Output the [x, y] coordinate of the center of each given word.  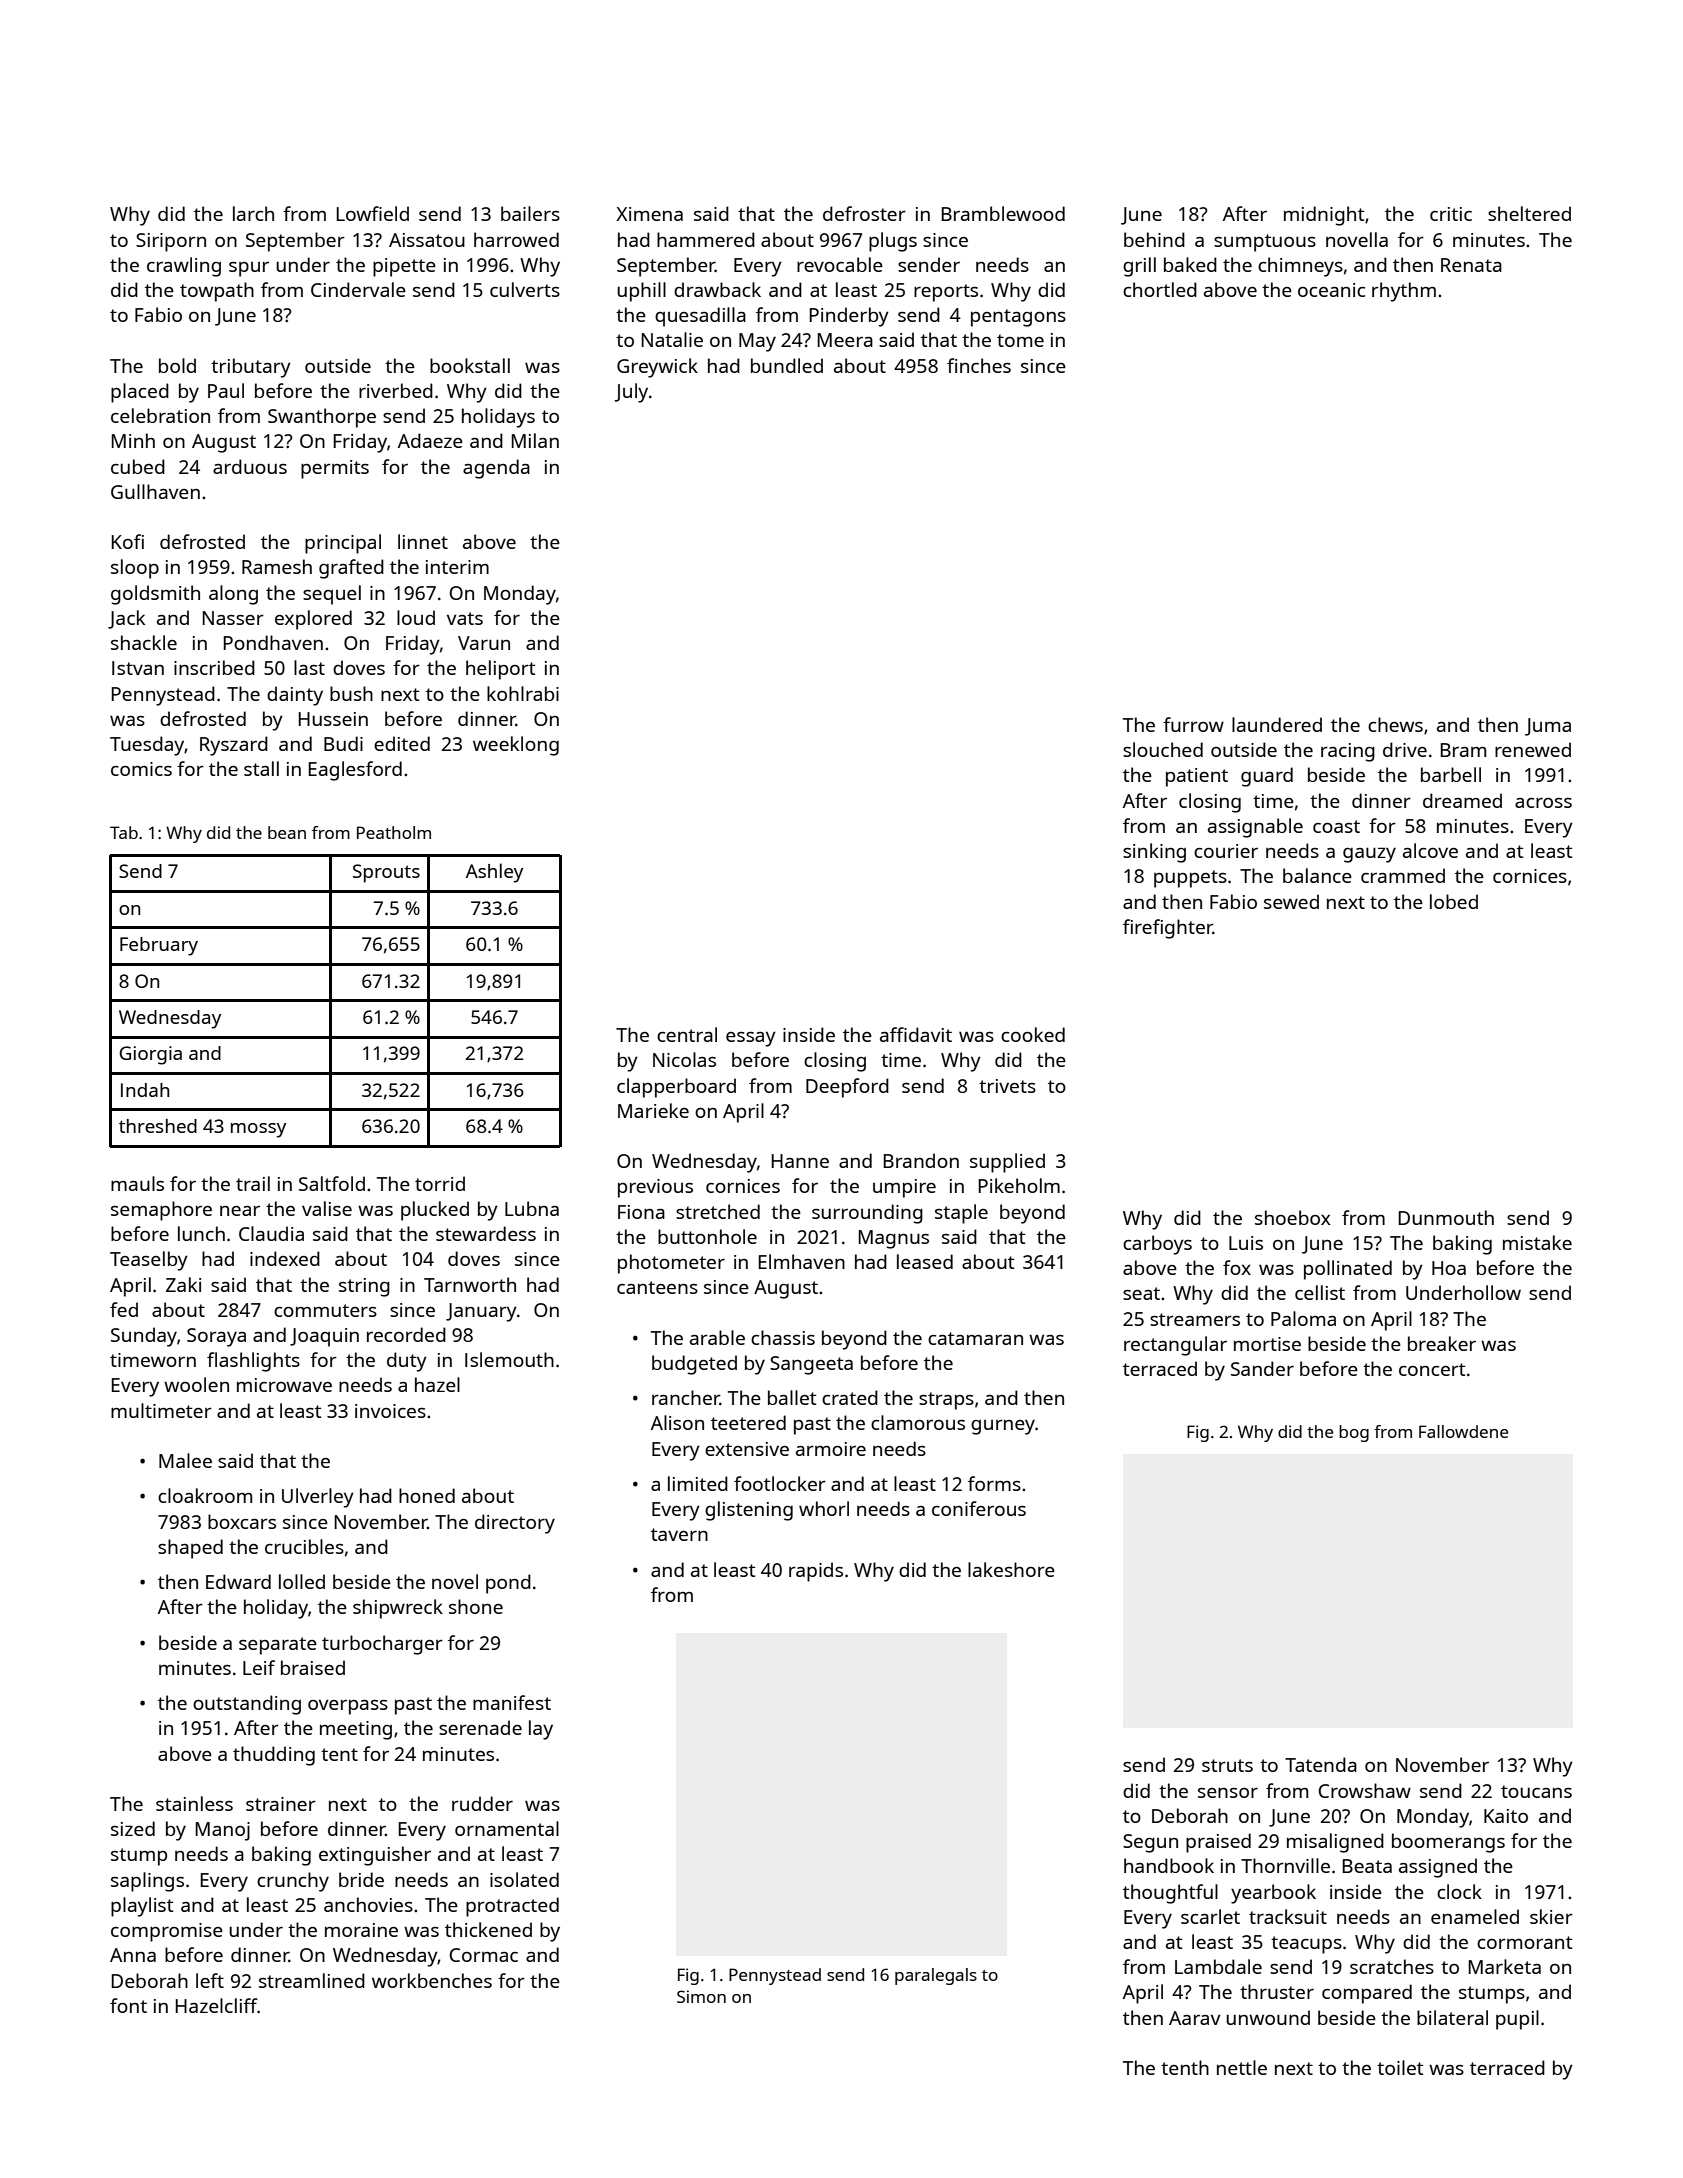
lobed [1454, 901]
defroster [864, 213]
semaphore [161, 1211]
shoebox [1293, 1217]
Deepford [847, 1088]
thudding [274, 1756]
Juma [1548, 727]
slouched [1163, 749]
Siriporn [171, 242]
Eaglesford [355, 771]
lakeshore [1011, 1569]
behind [1154, 239]
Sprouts [386, 873]
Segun [1150, 1843]
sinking [1154, 853]
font [128, 2005]
